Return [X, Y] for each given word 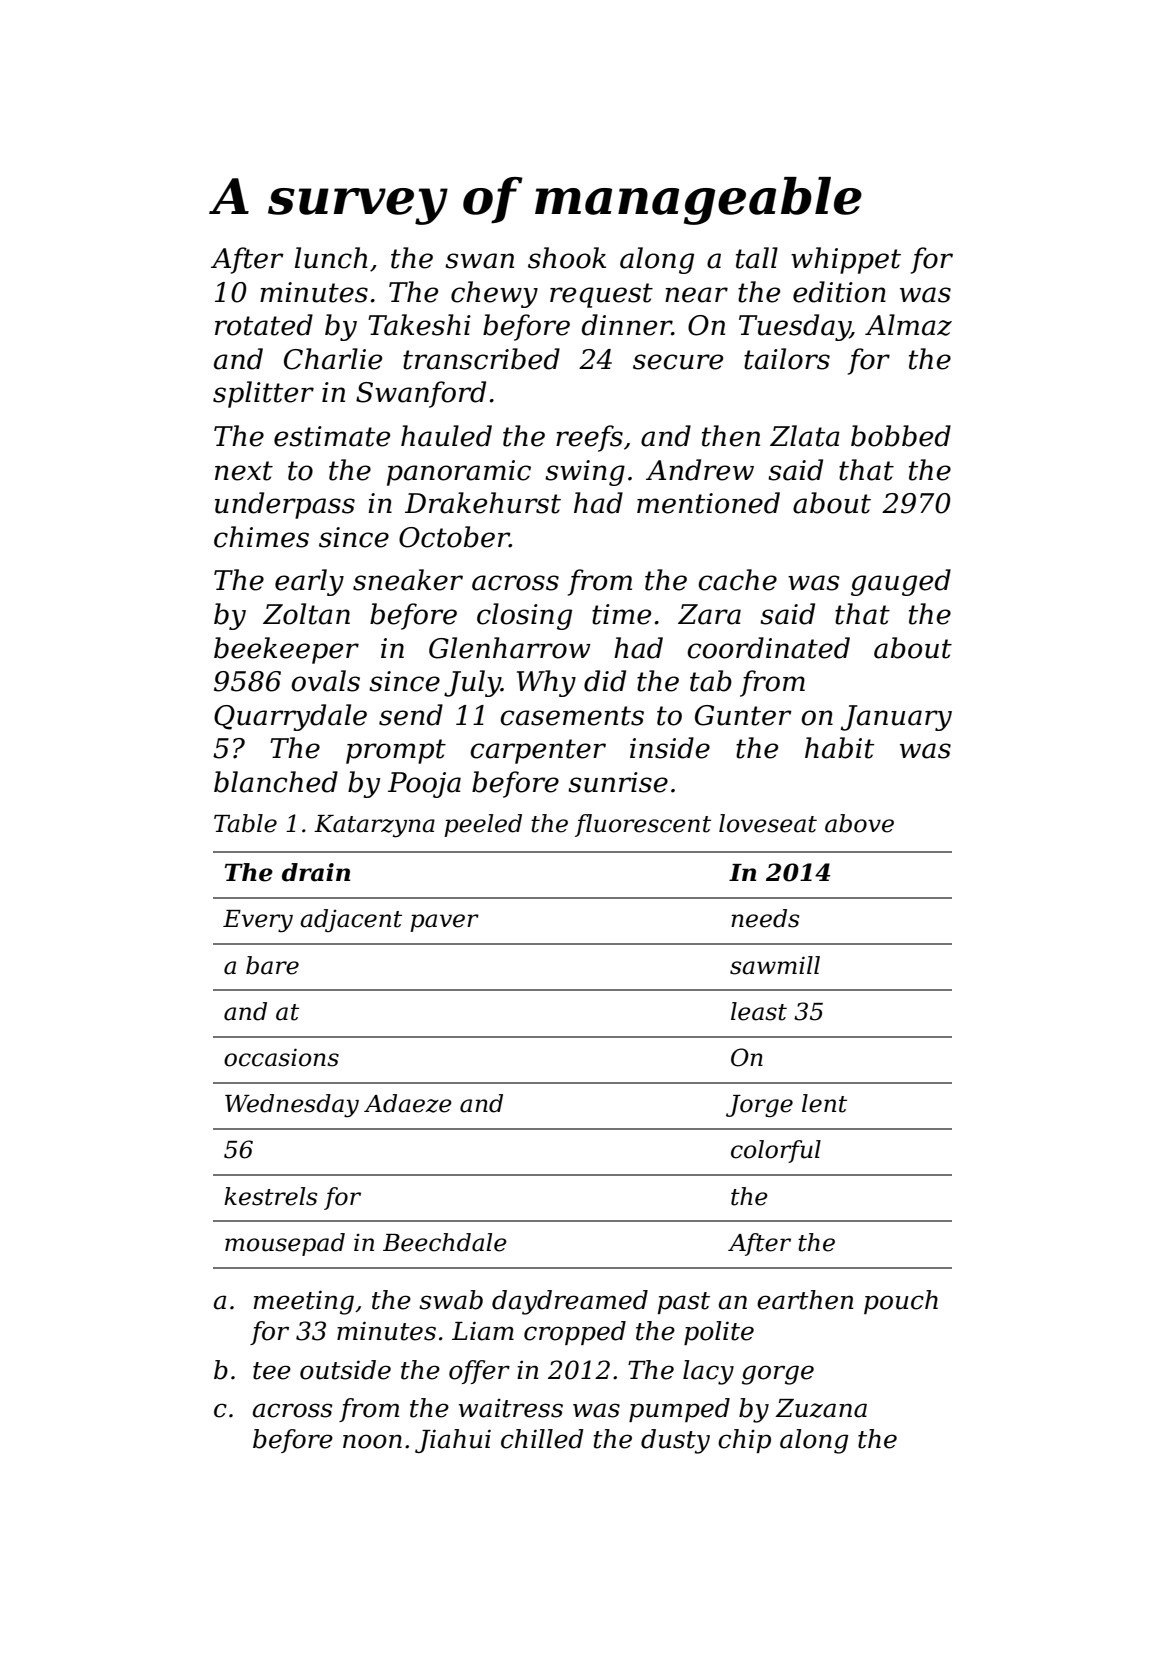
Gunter [743, 715]
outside [345, 1370]
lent [824, 1103]
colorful [776, 1151]
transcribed [481, 359]
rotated [264, 325]
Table [245, 823]
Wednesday [292, 1105]
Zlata [805, 436]
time [621, 614]
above [859, 823]
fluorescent [643, 825]
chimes [261, 537]
